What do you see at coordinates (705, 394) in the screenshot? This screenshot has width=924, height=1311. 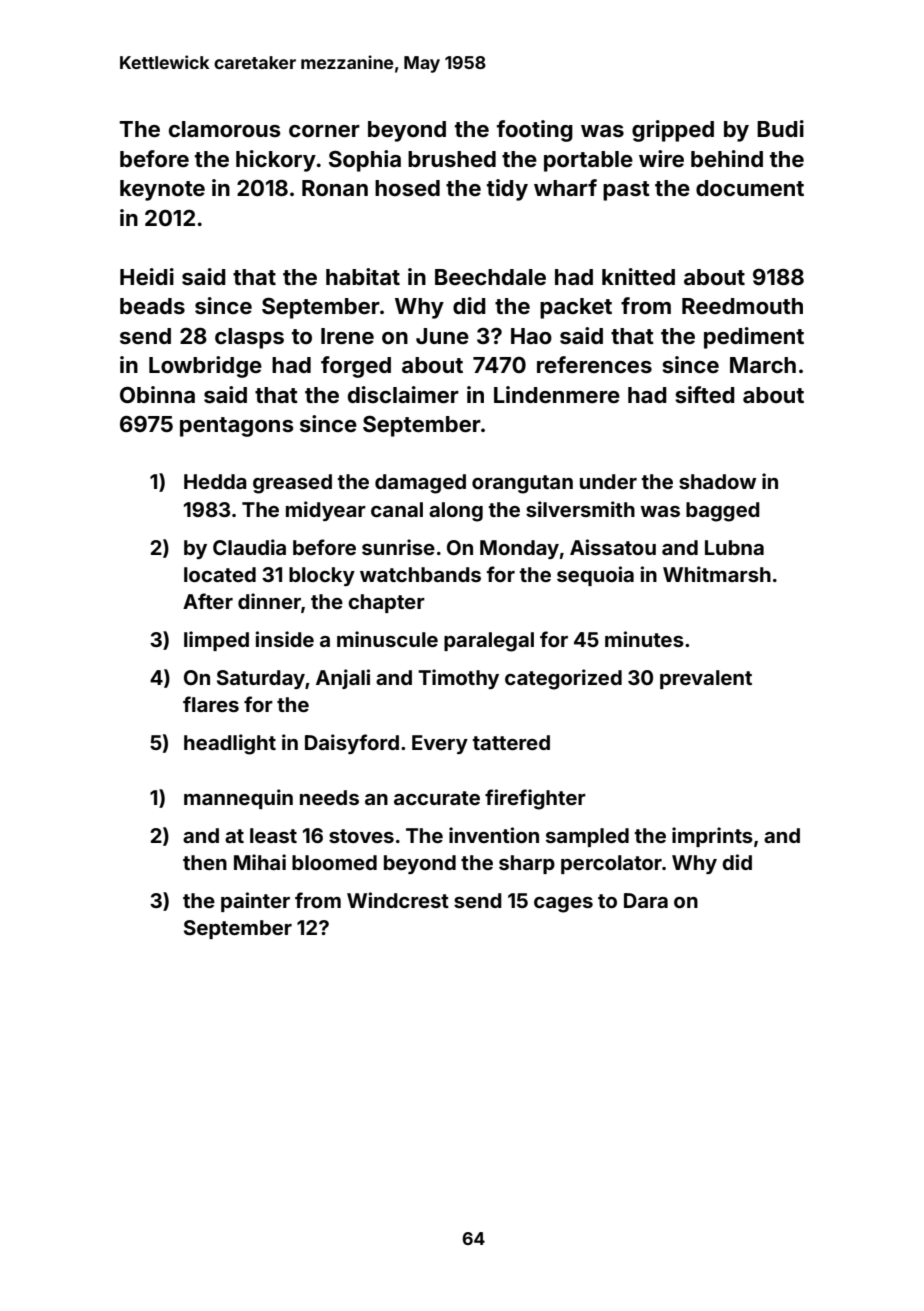 I see `sifted` at bounding box center [705, 394].
